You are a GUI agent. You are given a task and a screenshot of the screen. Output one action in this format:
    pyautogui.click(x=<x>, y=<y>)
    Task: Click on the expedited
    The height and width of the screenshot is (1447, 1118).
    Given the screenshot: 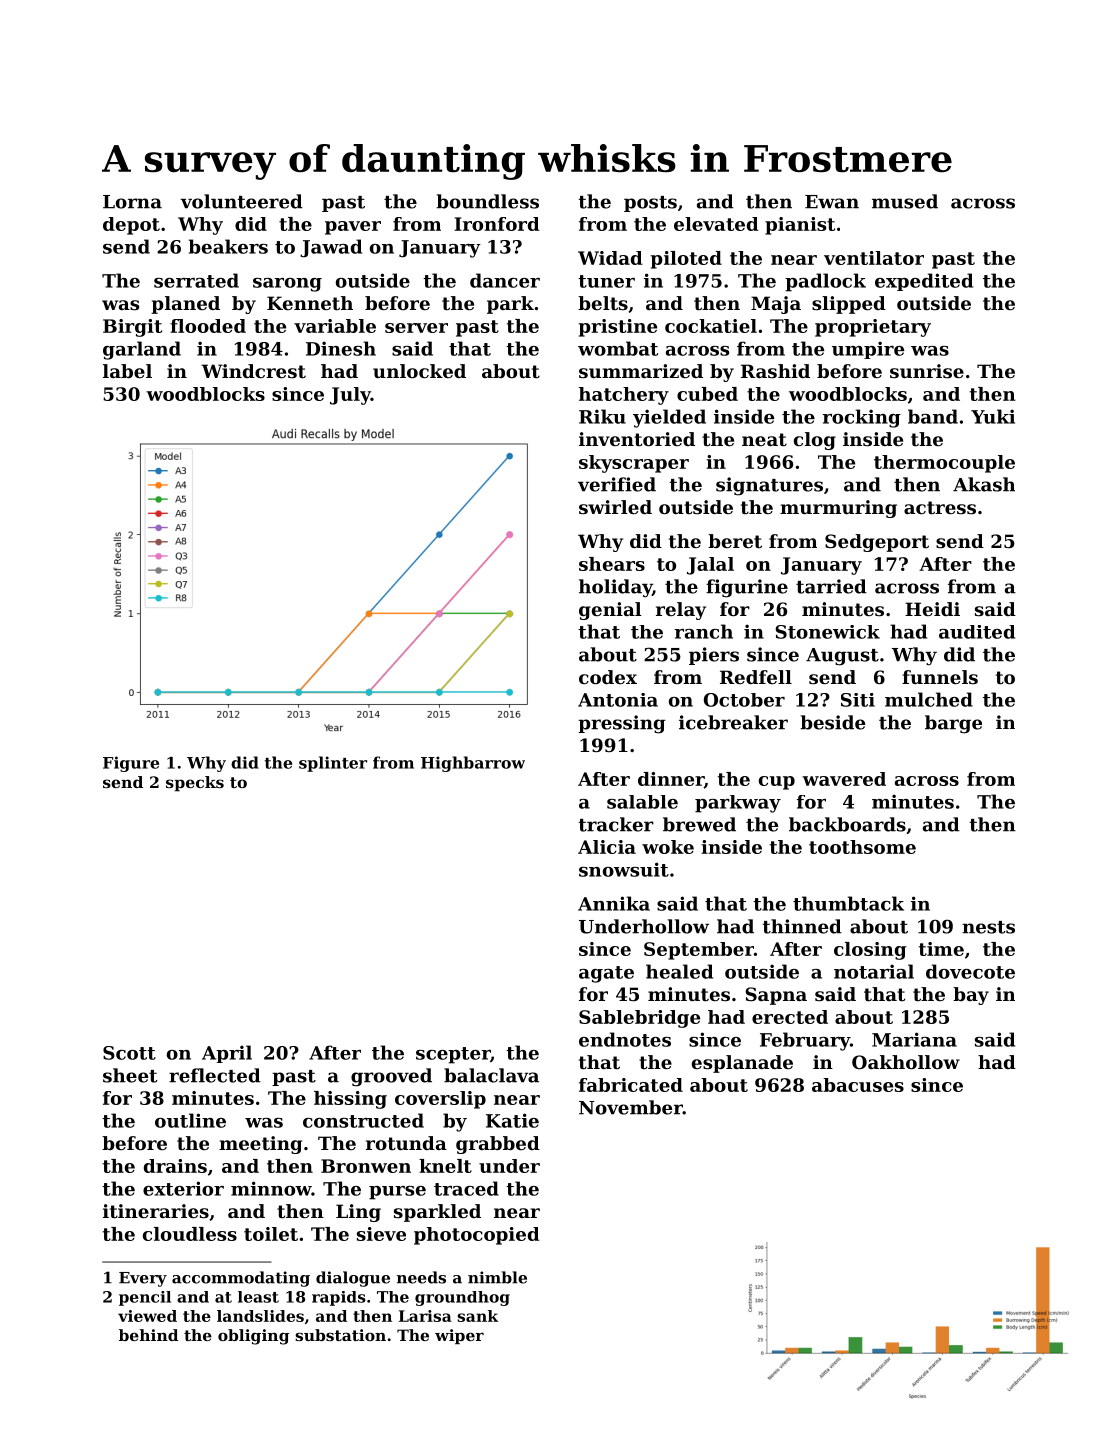 What is the action you would take?
    pyautogui.click(x=924, y=282)
